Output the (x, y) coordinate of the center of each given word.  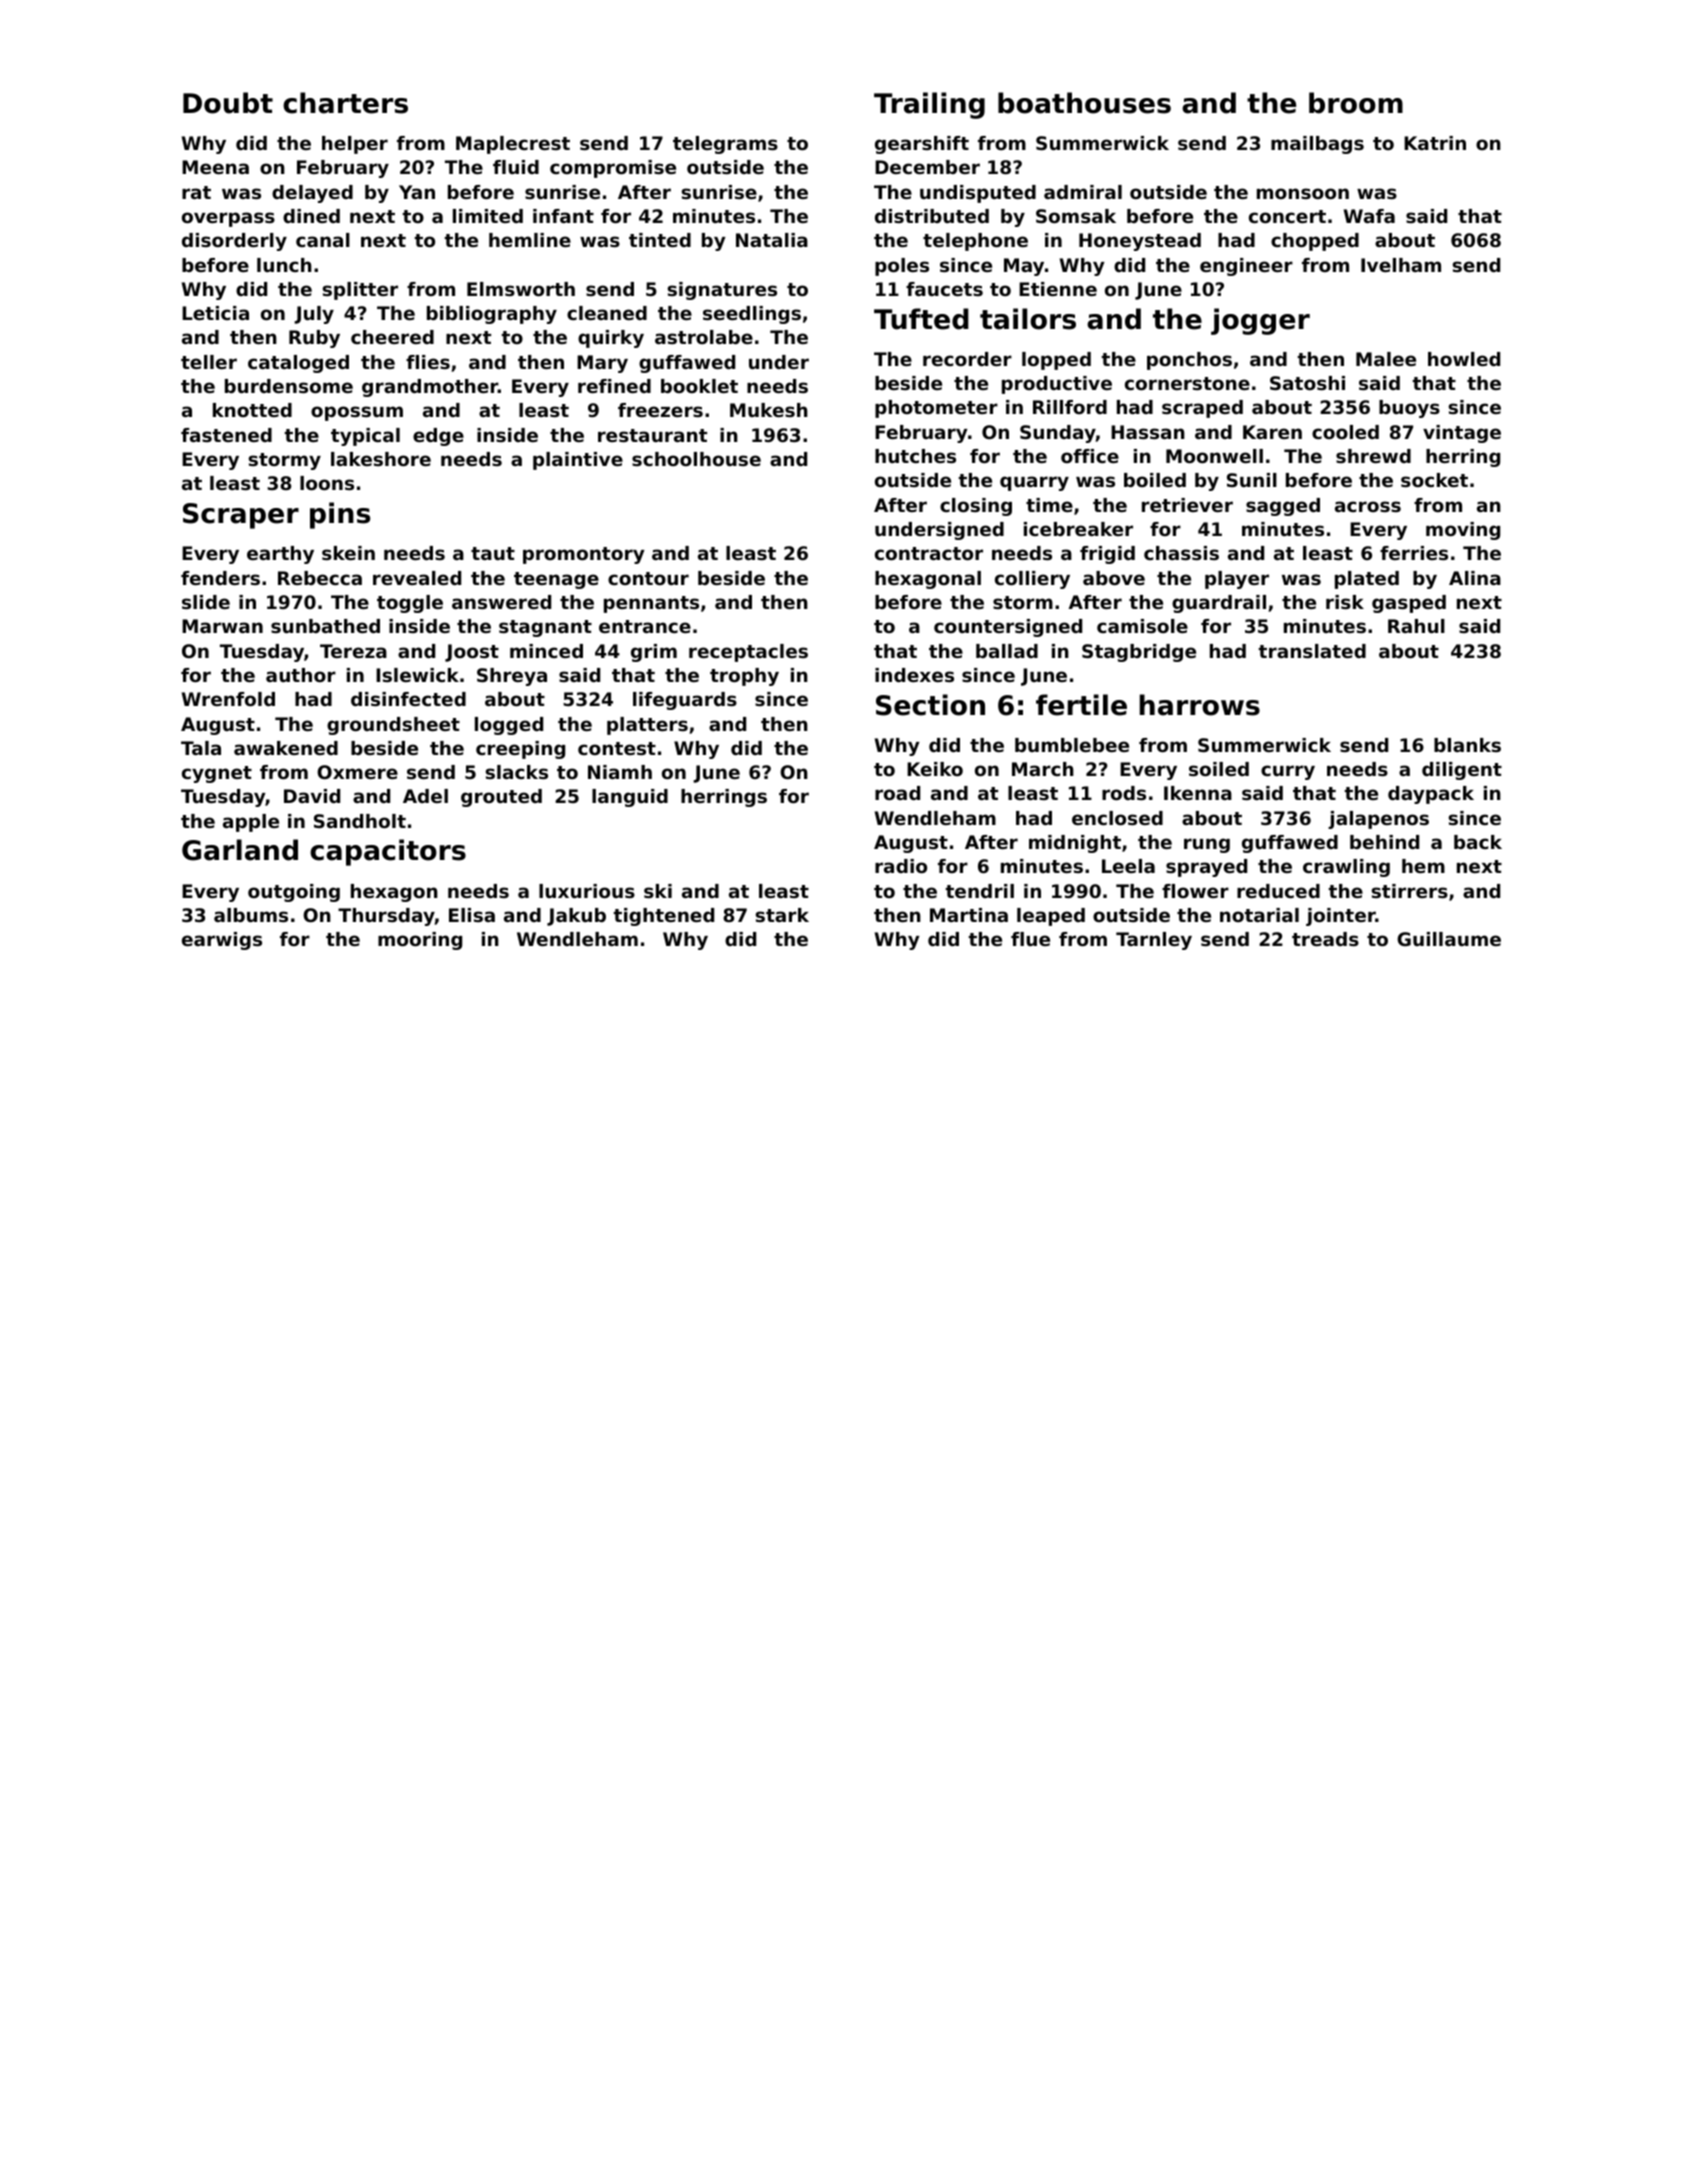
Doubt (228, 103)
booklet (699, 386)
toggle (410, 604)
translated (1312, 651)
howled (1464, 359)
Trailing (929, 105)
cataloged (298, 364)
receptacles (748, 653)
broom (1356, 103)
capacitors (388, 852)
